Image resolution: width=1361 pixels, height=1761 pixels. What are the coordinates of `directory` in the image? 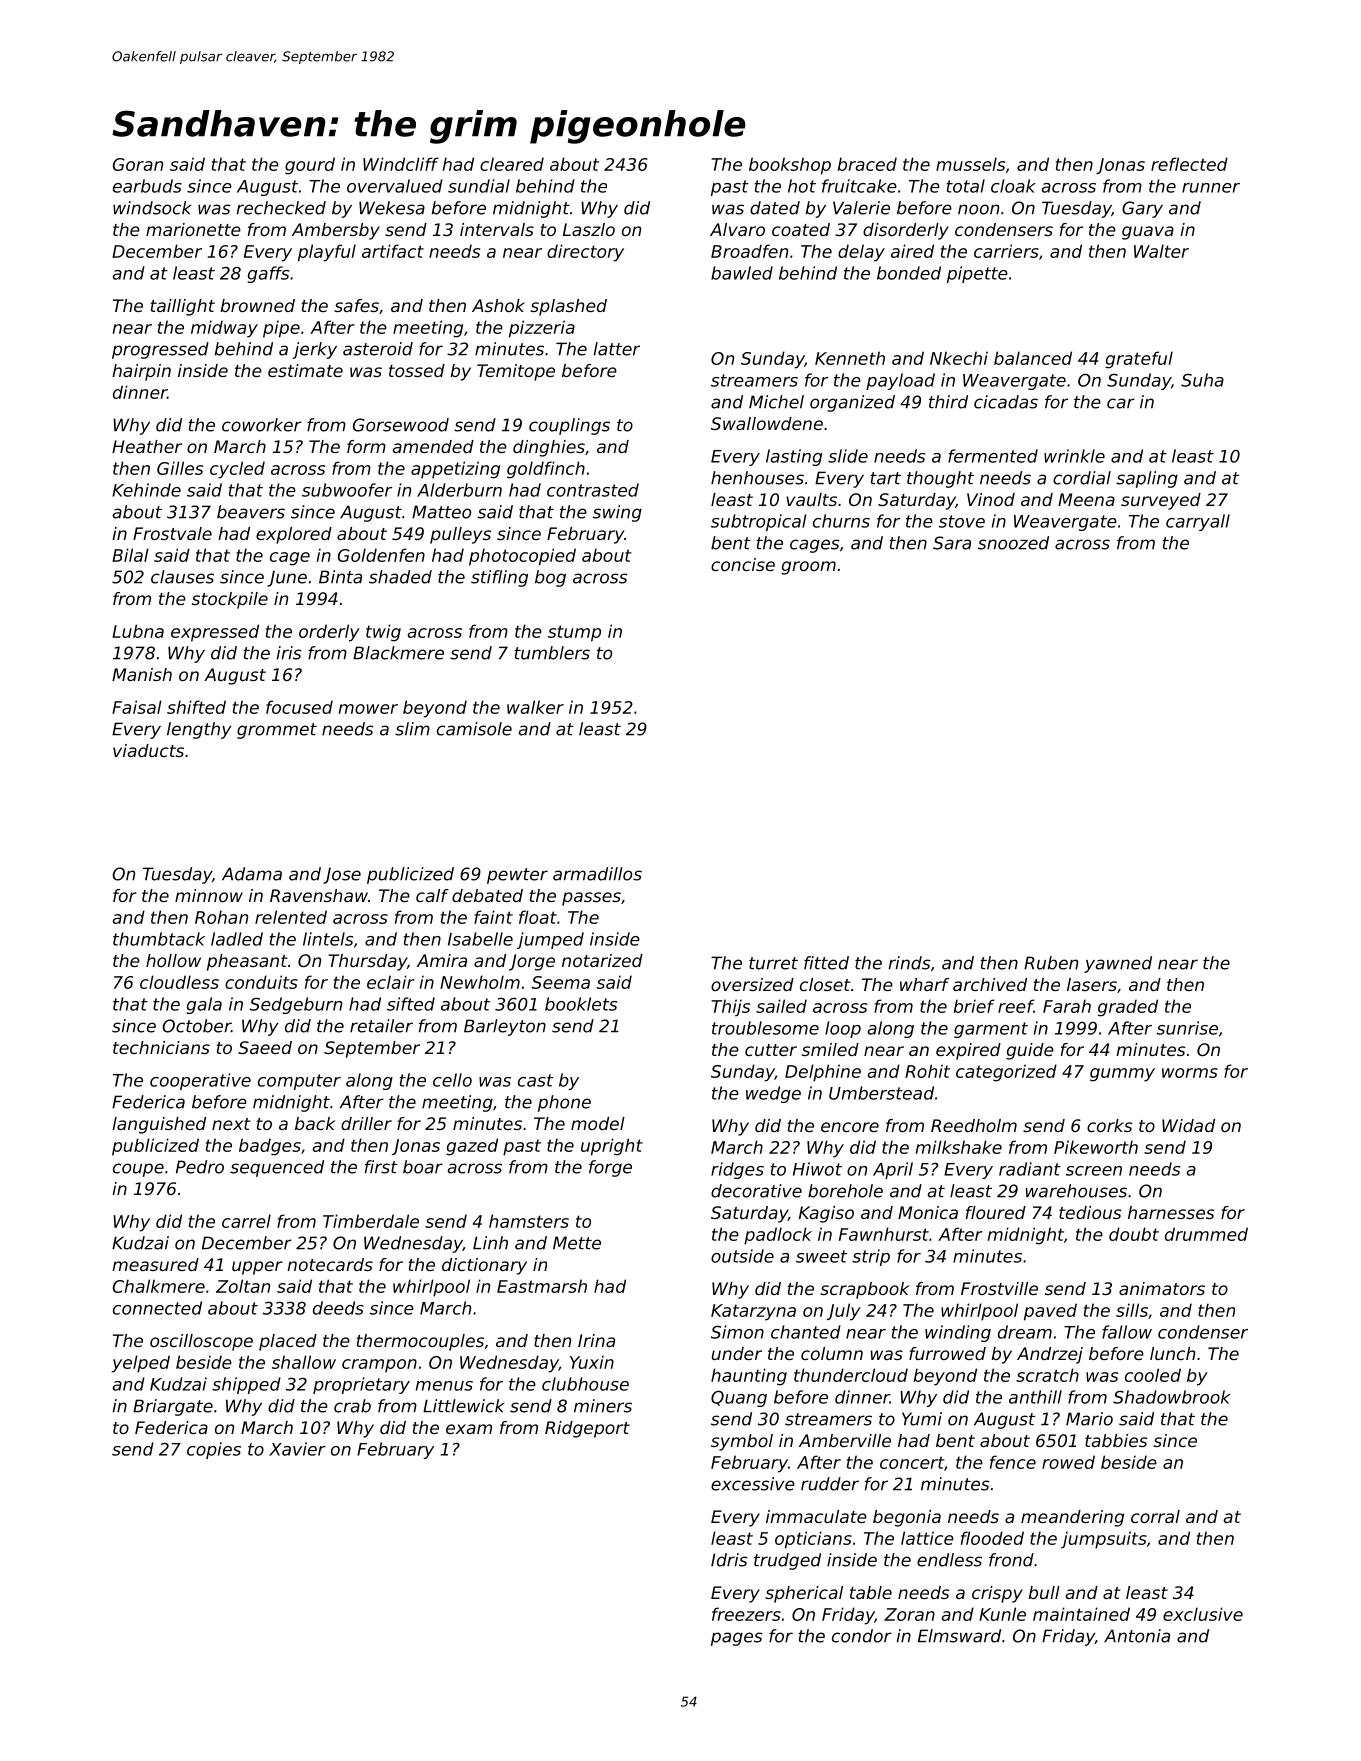 It's located at (585, 253).
